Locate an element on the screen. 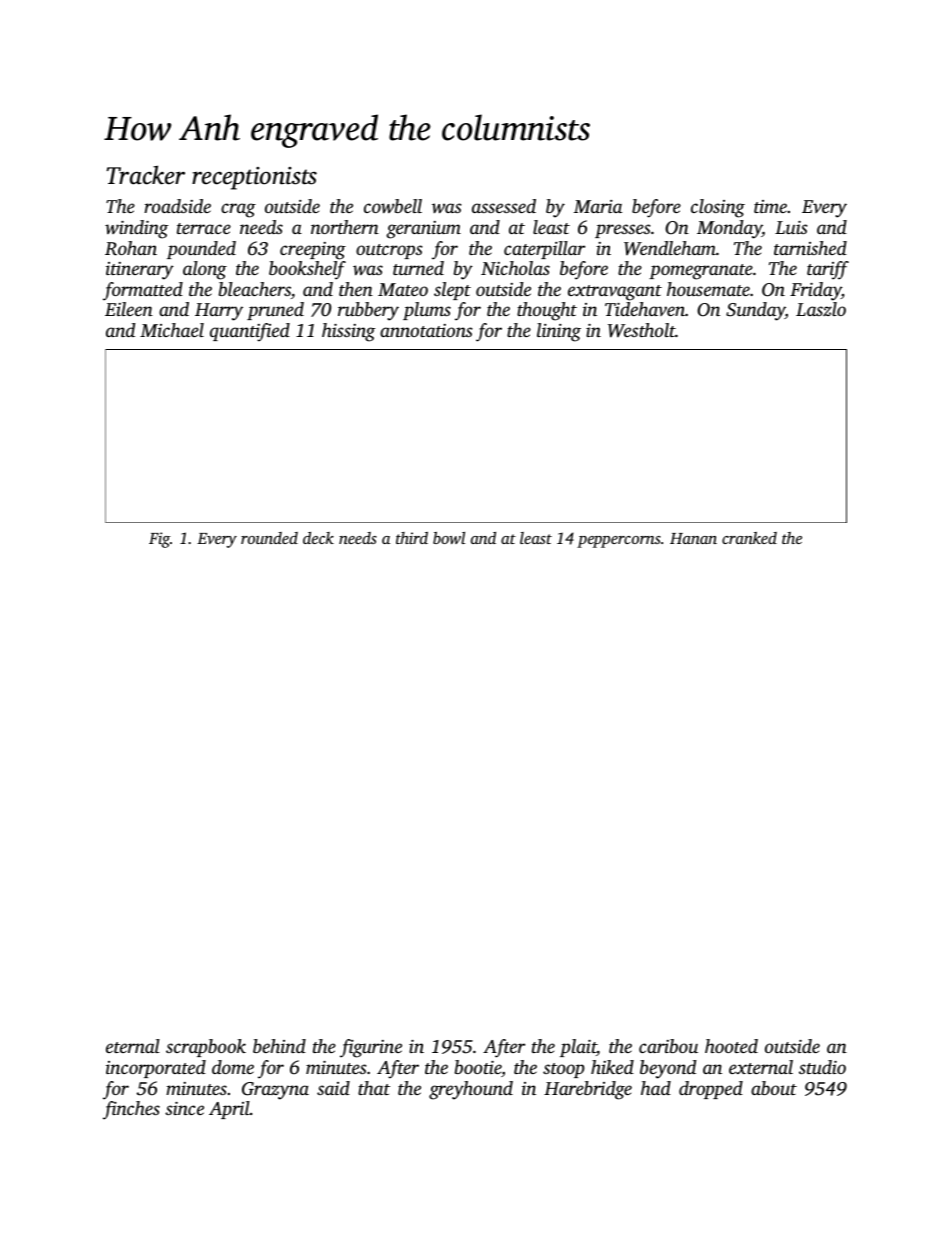 The image size is (952, 1233). bowl is located at coordinates (449, 538).
